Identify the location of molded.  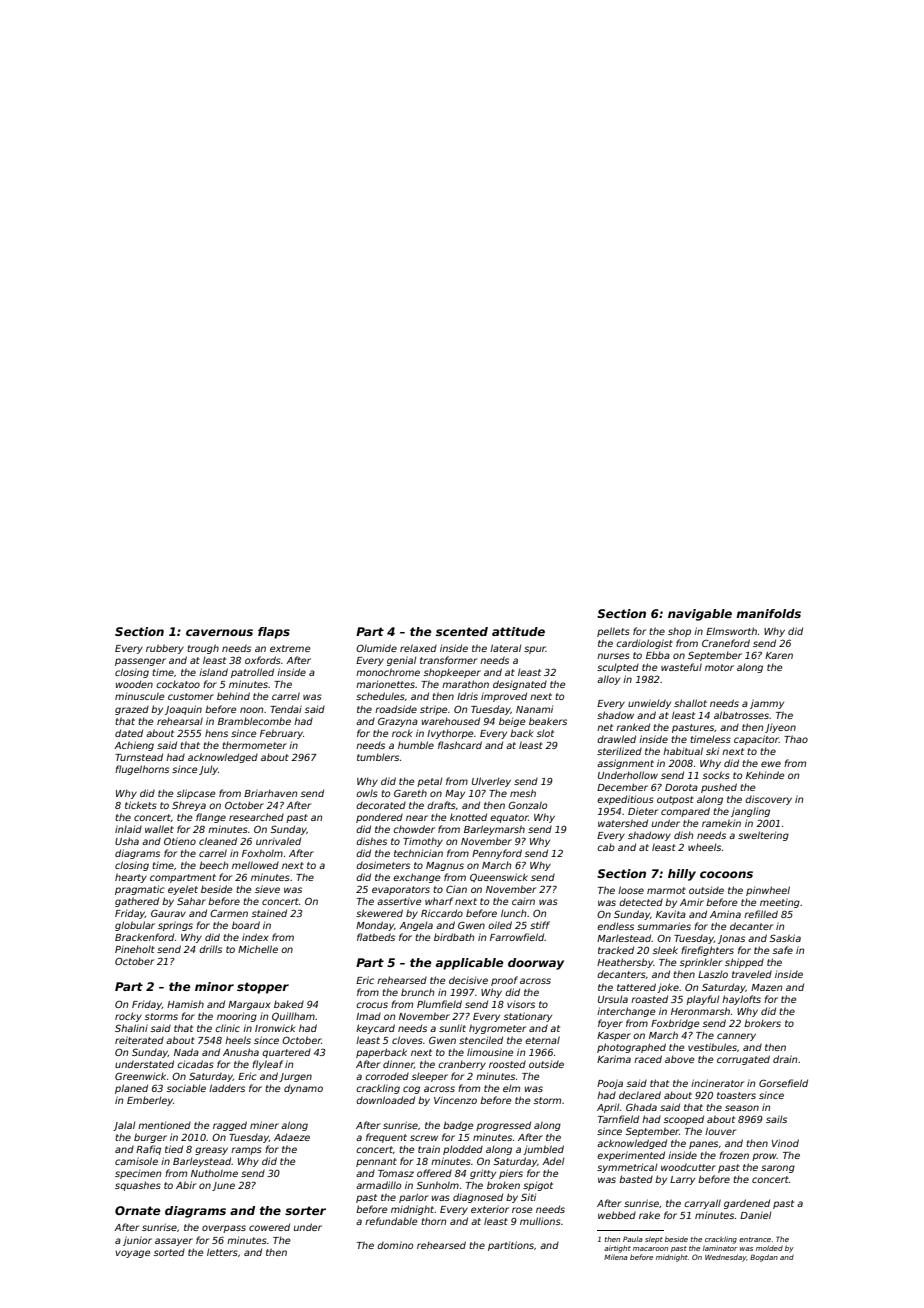
(769, 1248).
